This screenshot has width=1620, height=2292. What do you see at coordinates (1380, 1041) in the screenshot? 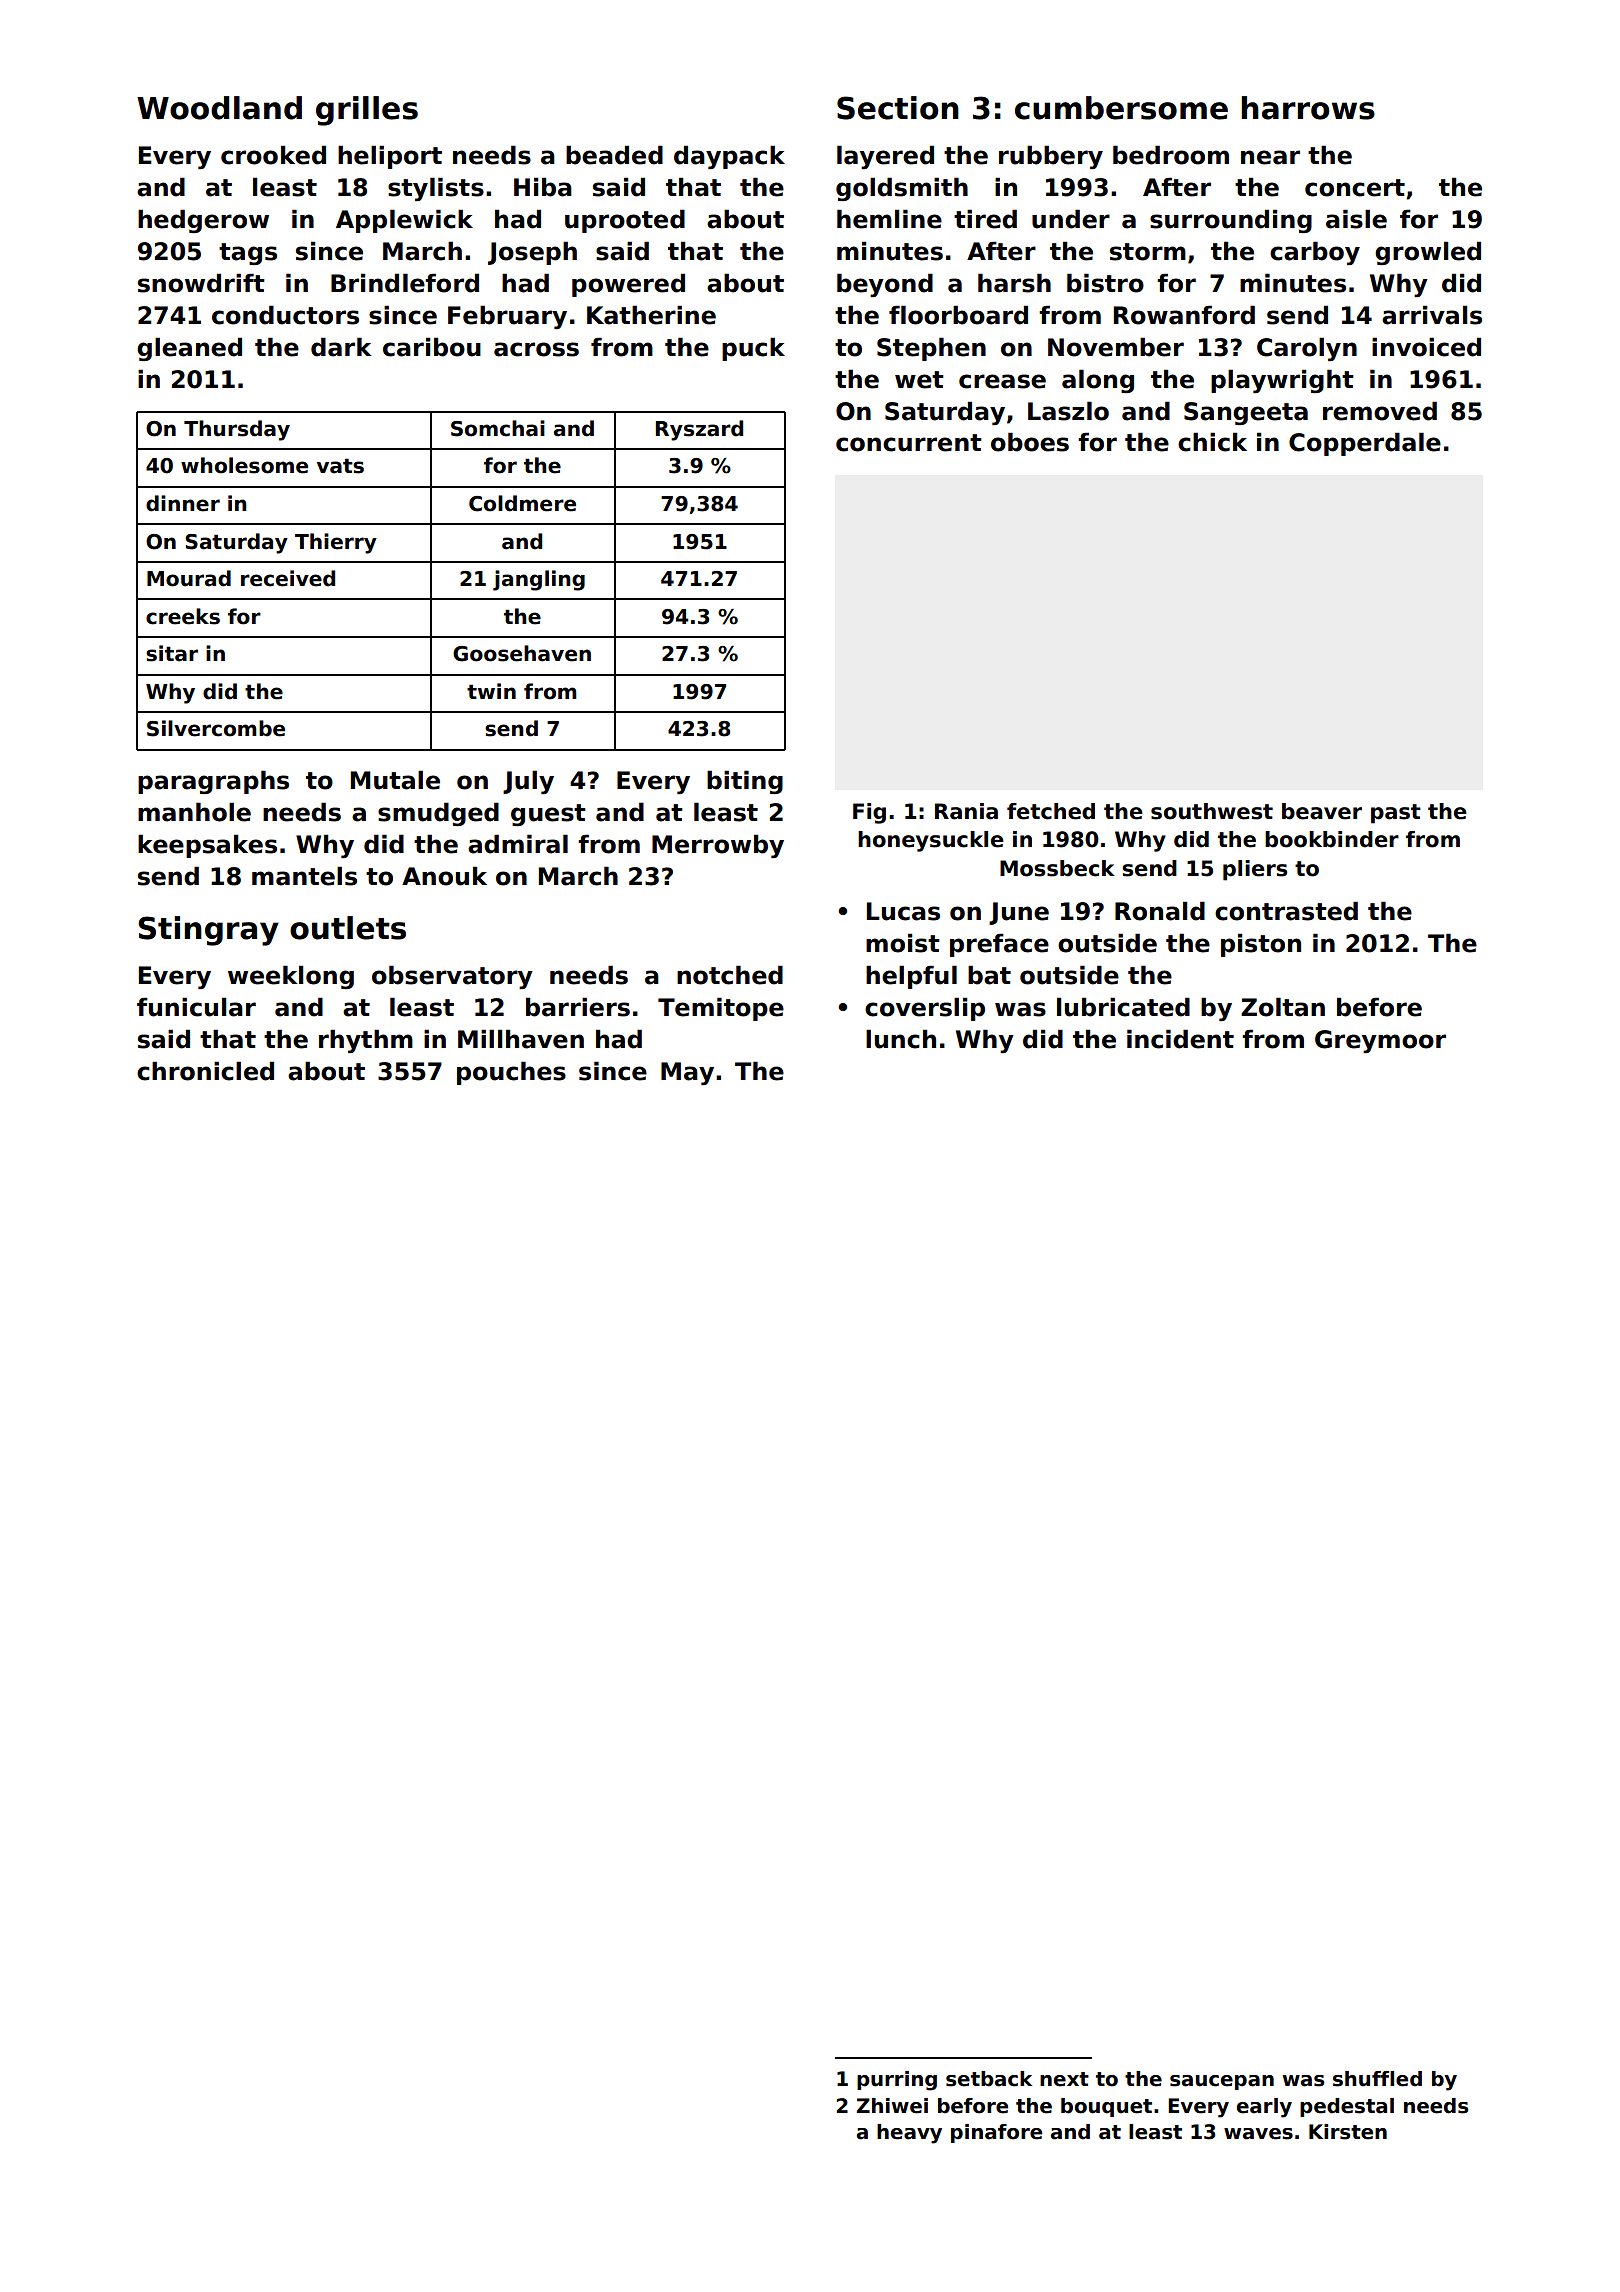
I see `Greymoor` at bounding box center [1380, 1041].
